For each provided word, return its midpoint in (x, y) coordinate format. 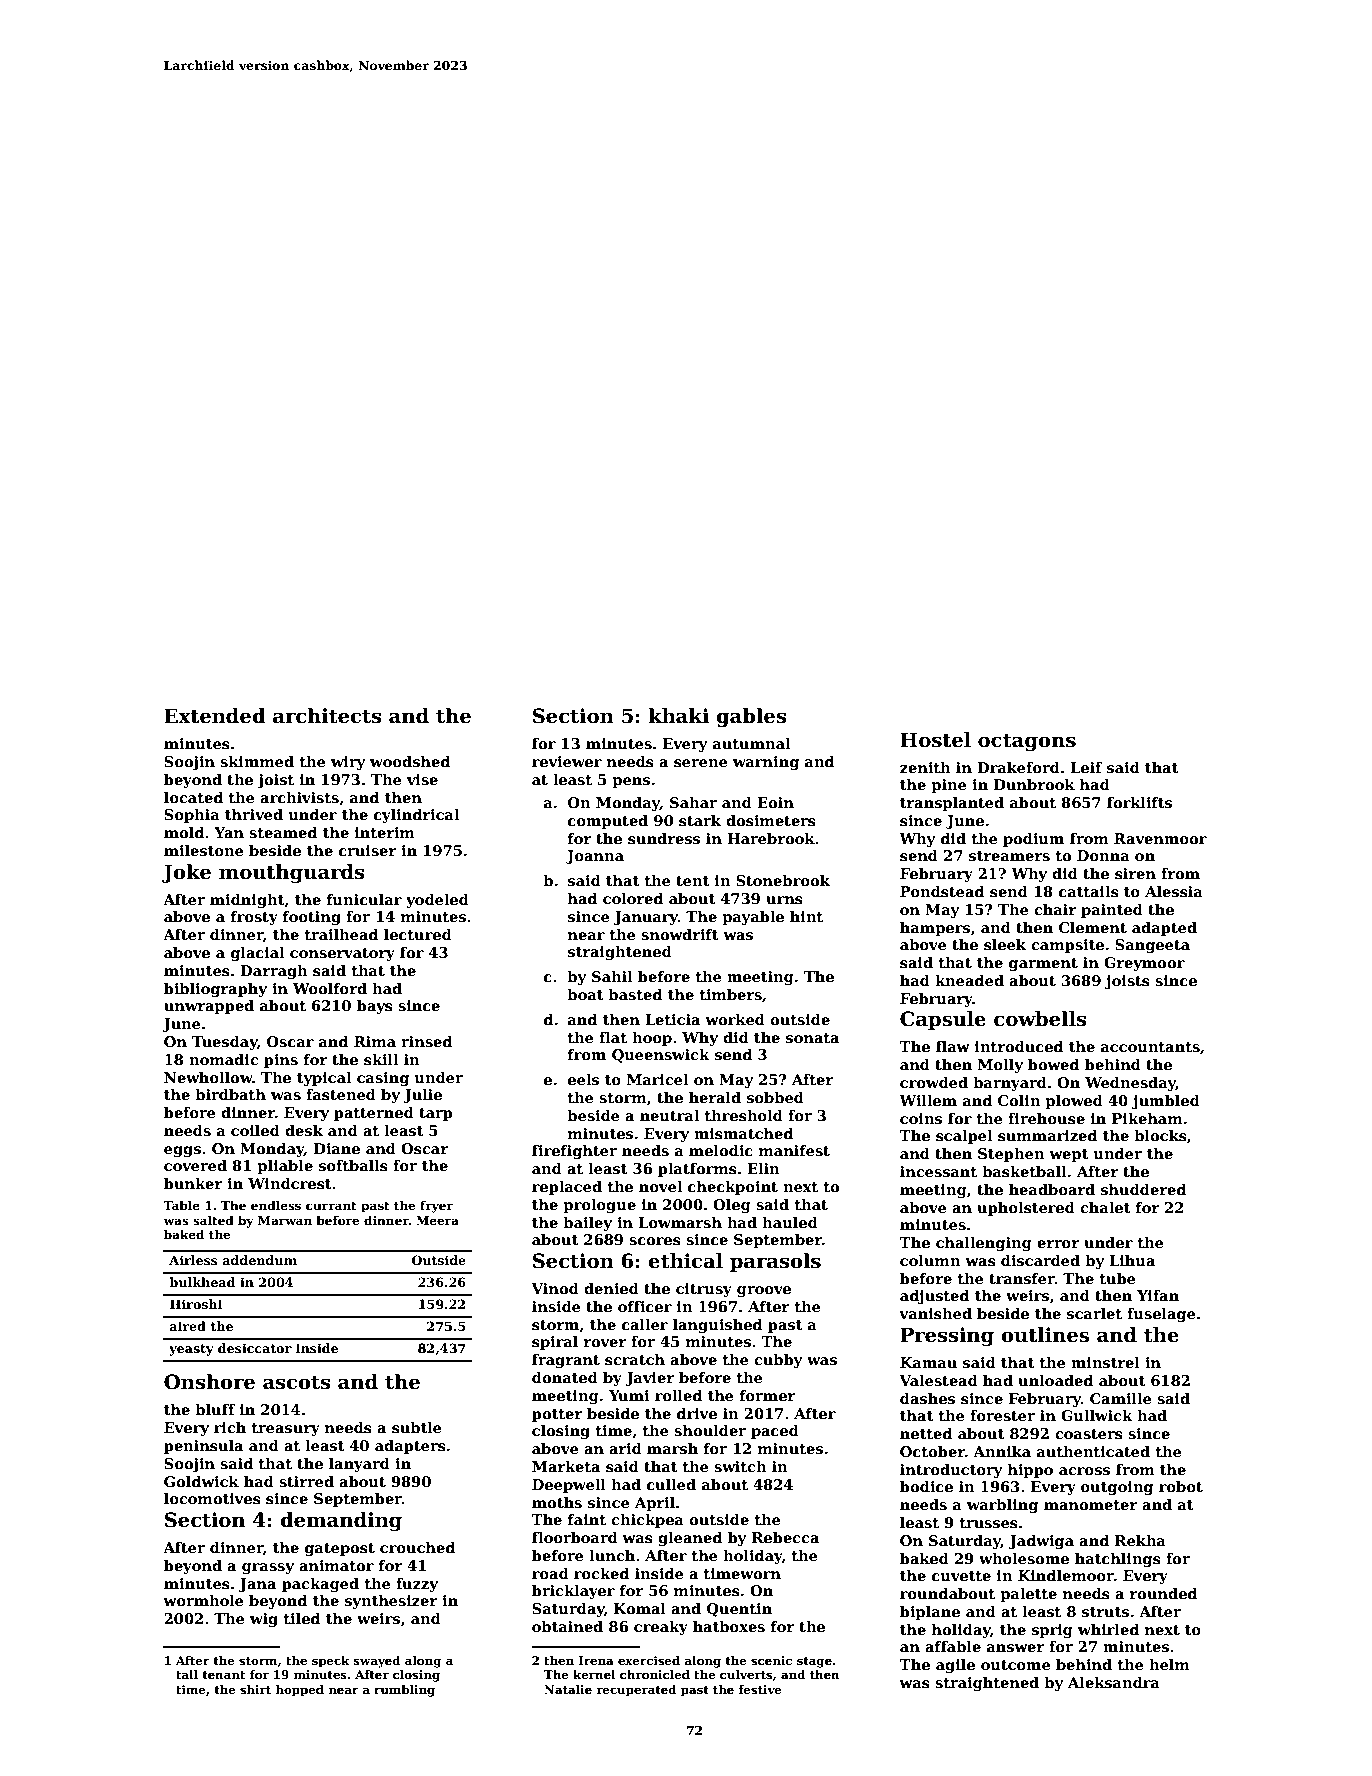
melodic (721, 1150)
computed (608, 822)
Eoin (775, 802)
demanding (341, 1522)
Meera (437, 1220)
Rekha (1140, 1540)
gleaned (690, 1539)
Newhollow (208, 1077)
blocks (1160, 1136)
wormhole (203, 1600)
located (193, 797)
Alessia (1174, 892)
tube (1118, 1278)
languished (717, 1326)
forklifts (1139, 802)
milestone (204, 850)
